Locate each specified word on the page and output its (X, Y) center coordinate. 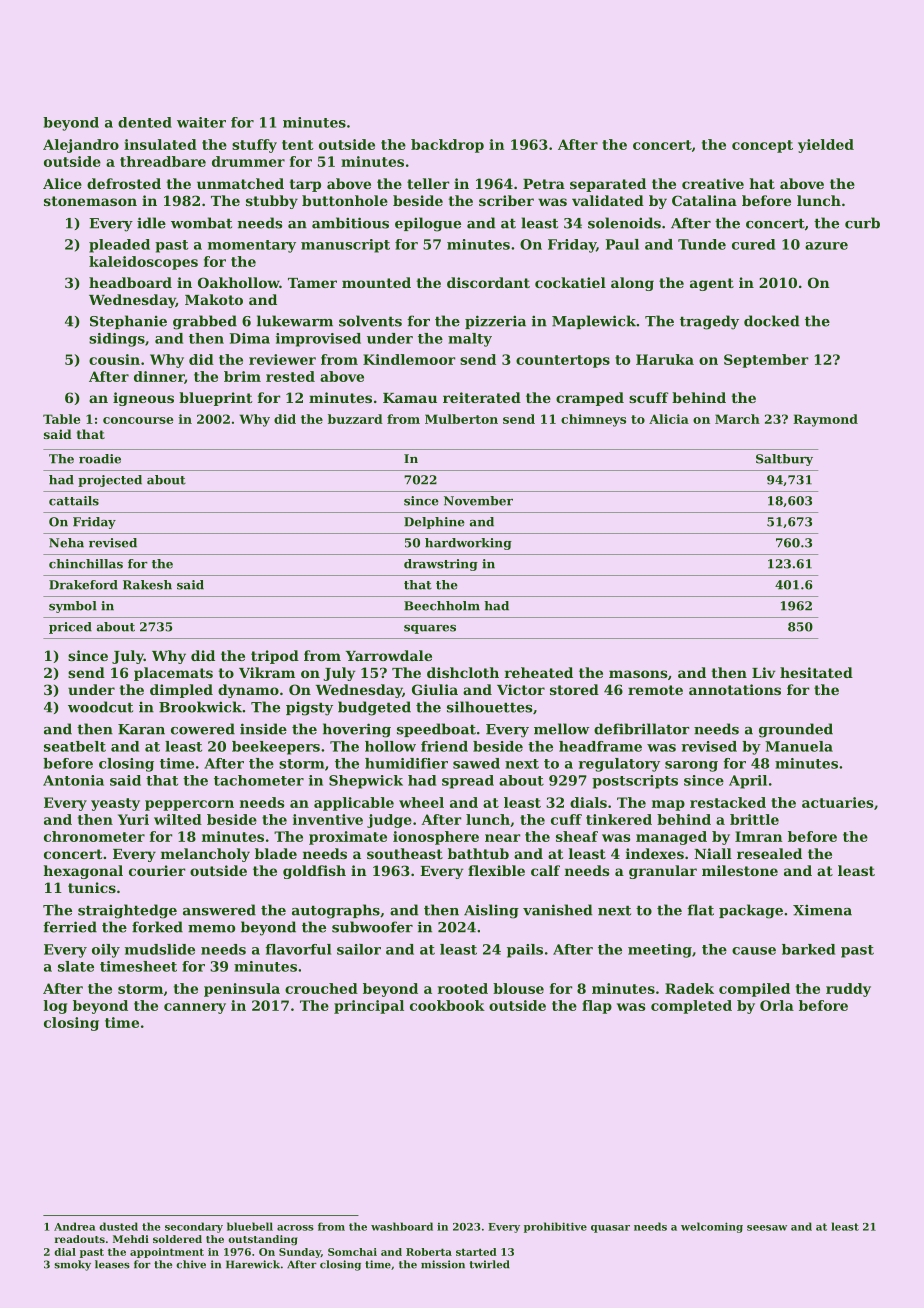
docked (772, 321)
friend (444, 746)
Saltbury (784, 460)
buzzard (355, 419)
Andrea (74, 1226)
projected (110, 481)
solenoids (624, 223)
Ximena (822, 910)
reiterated (482, 397)
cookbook (447, 1005)
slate (76, 966)
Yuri (133, 819)
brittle (754, 819)
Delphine (434, 523)
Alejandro (81, 146)
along (632, 284)
